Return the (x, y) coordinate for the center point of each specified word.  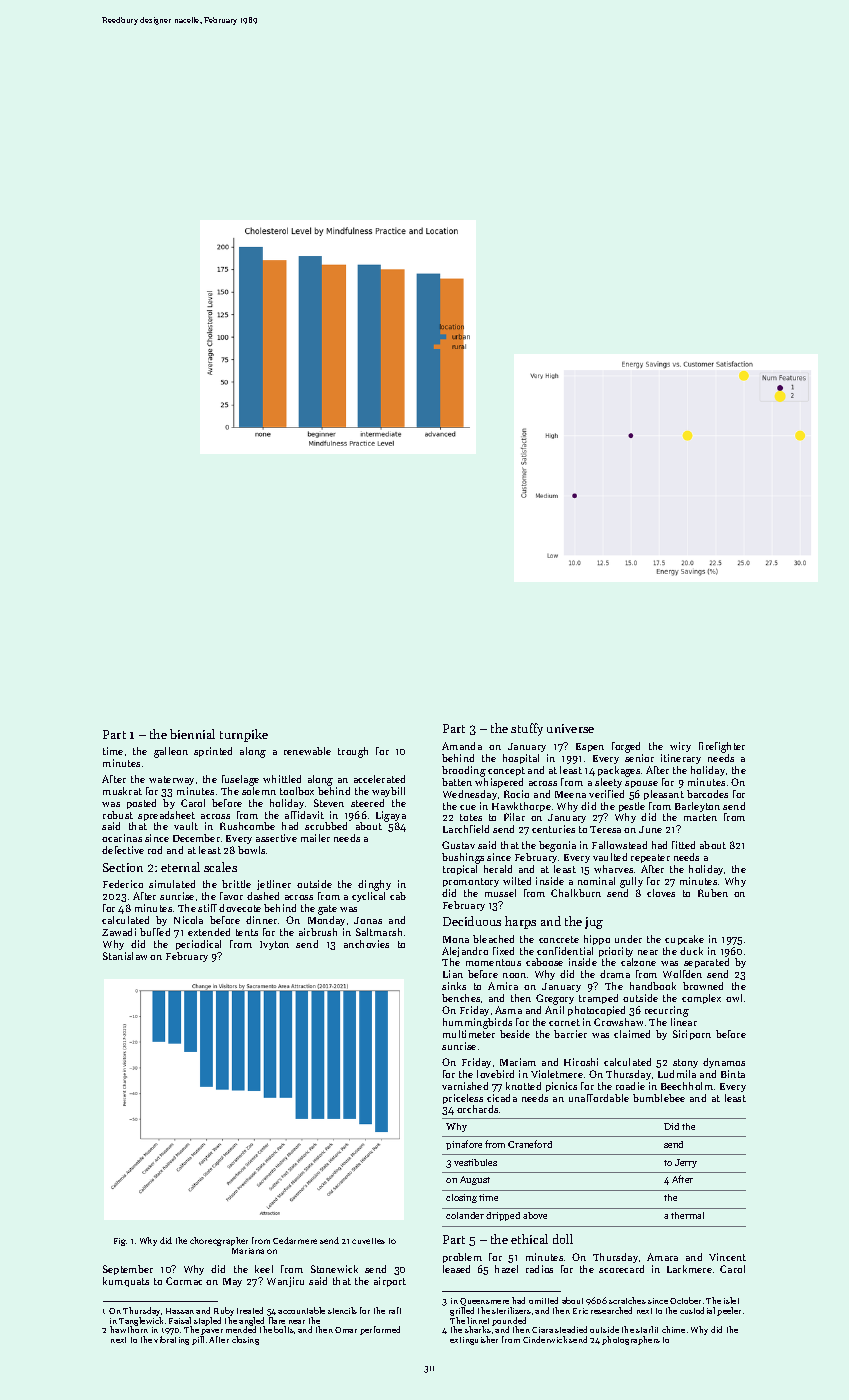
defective (123, 850)
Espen (590, 747)
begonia (557, 846)
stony (685, 1063)
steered (367, 803)
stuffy (527, 729)
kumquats (126, 1282)
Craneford (530, 1144)
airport (390, 1282)
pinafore (464, 1145)
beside (515, 1034)
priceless (463, 1099)
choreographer (219, 1241)
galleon (171, 752)
